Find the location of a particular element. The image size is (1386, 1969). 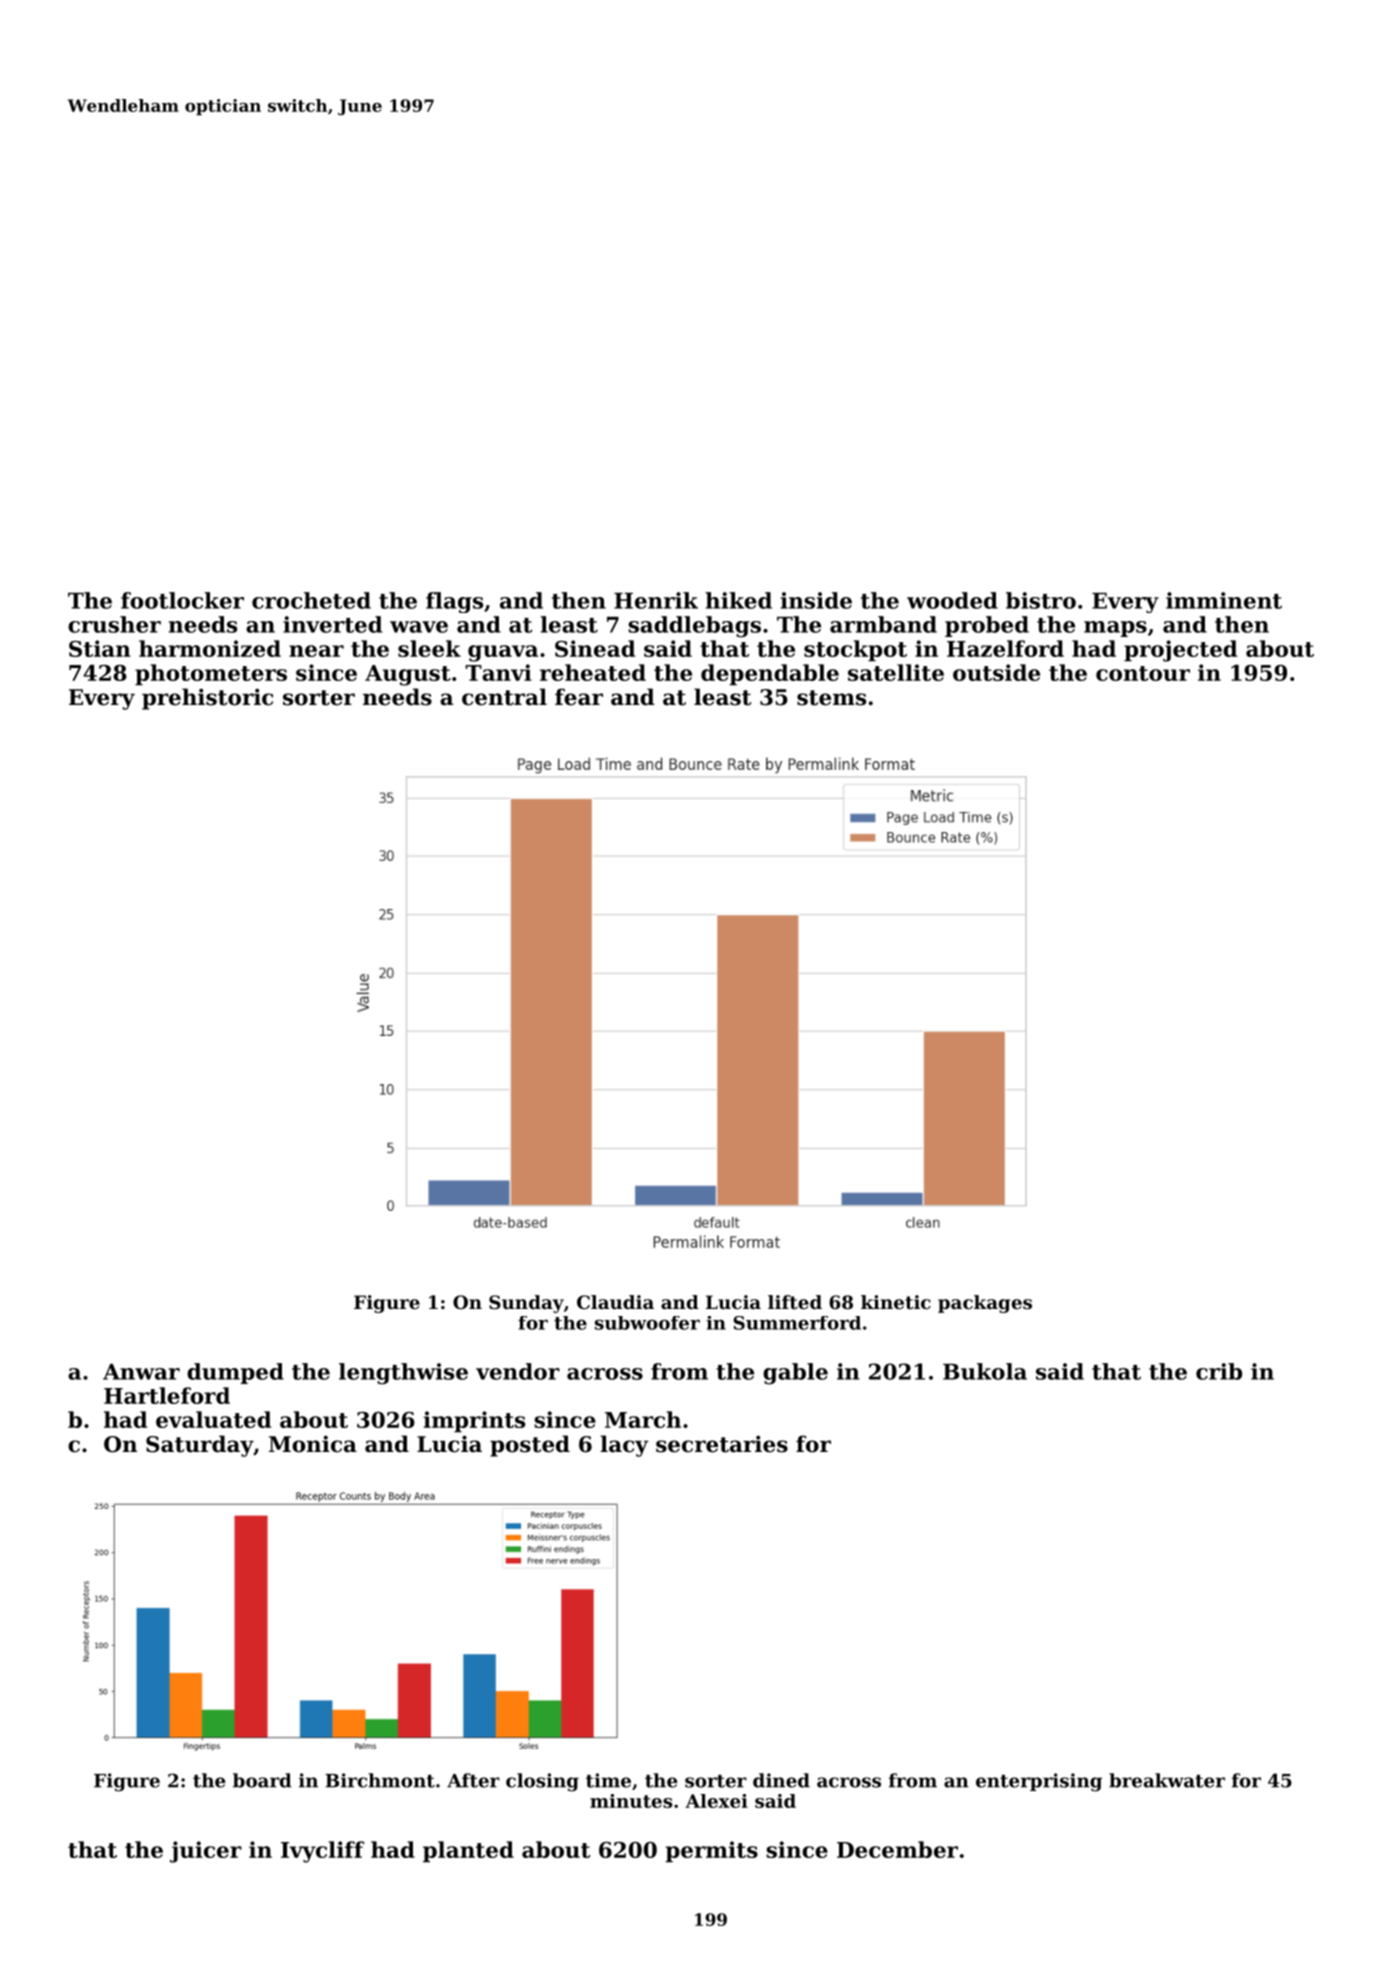

fear is located at coordinates (579, 697).
